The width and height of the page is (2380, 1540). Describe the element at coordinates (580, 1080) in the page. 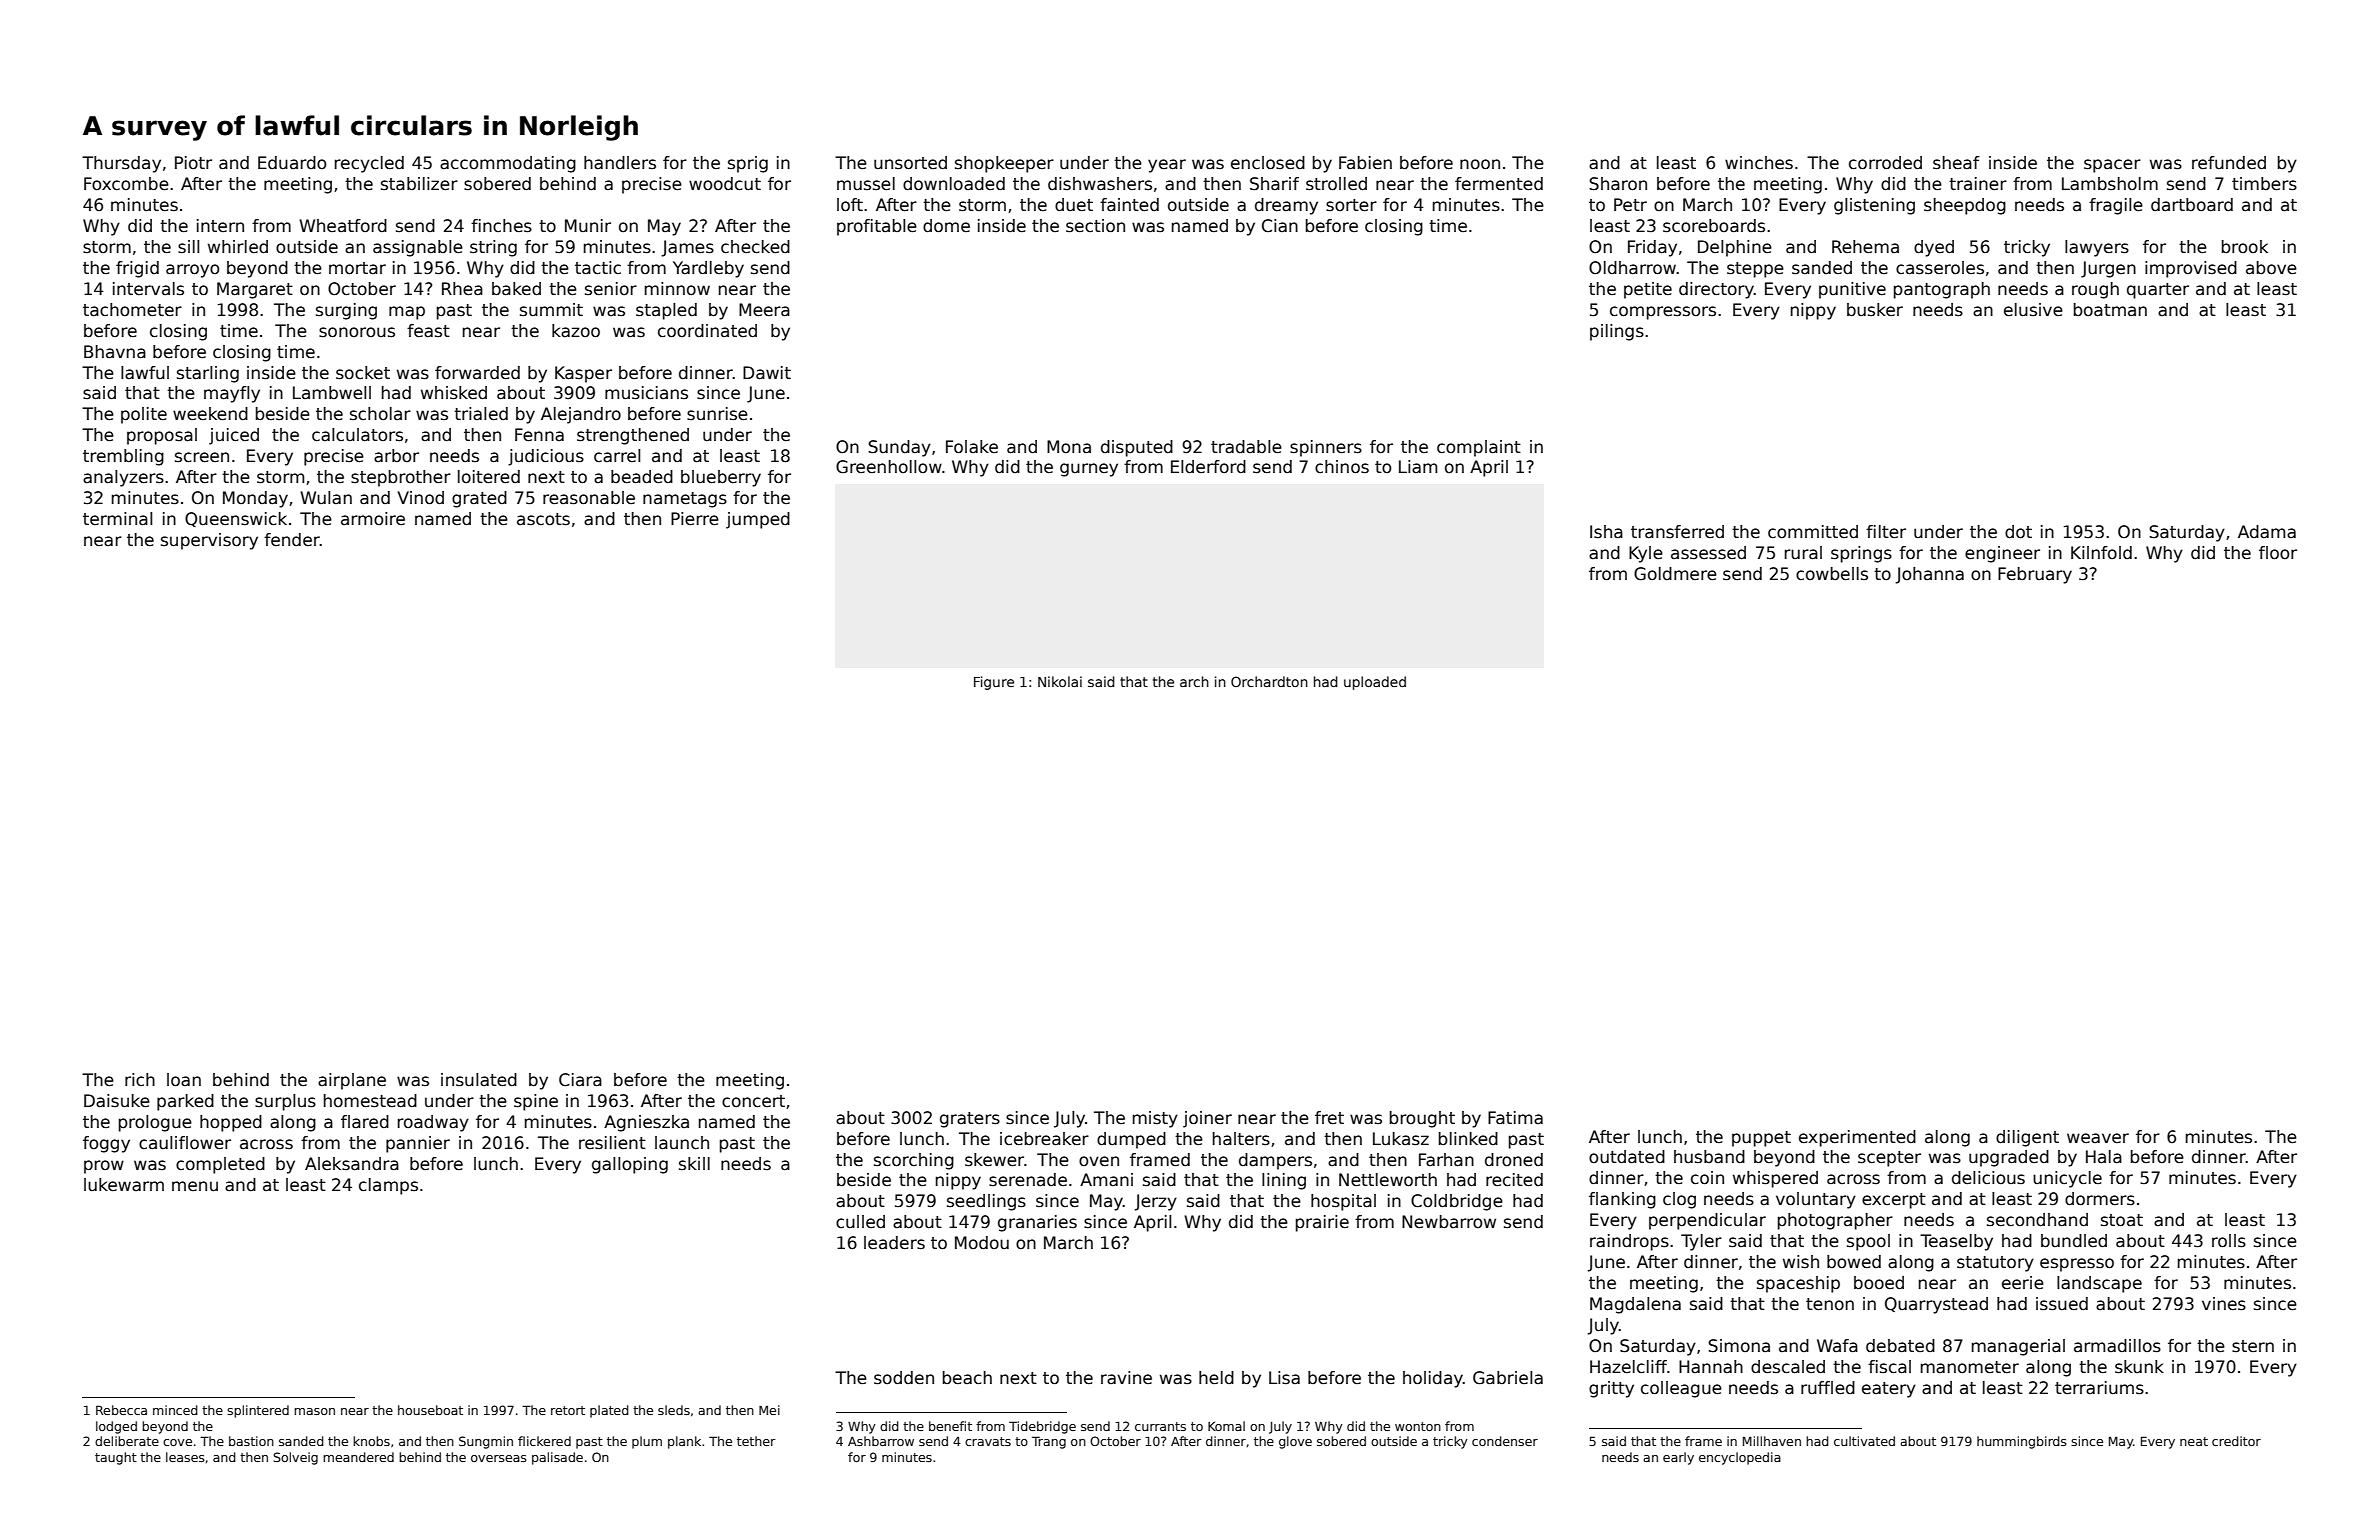

I see `Ciara` at that location.
